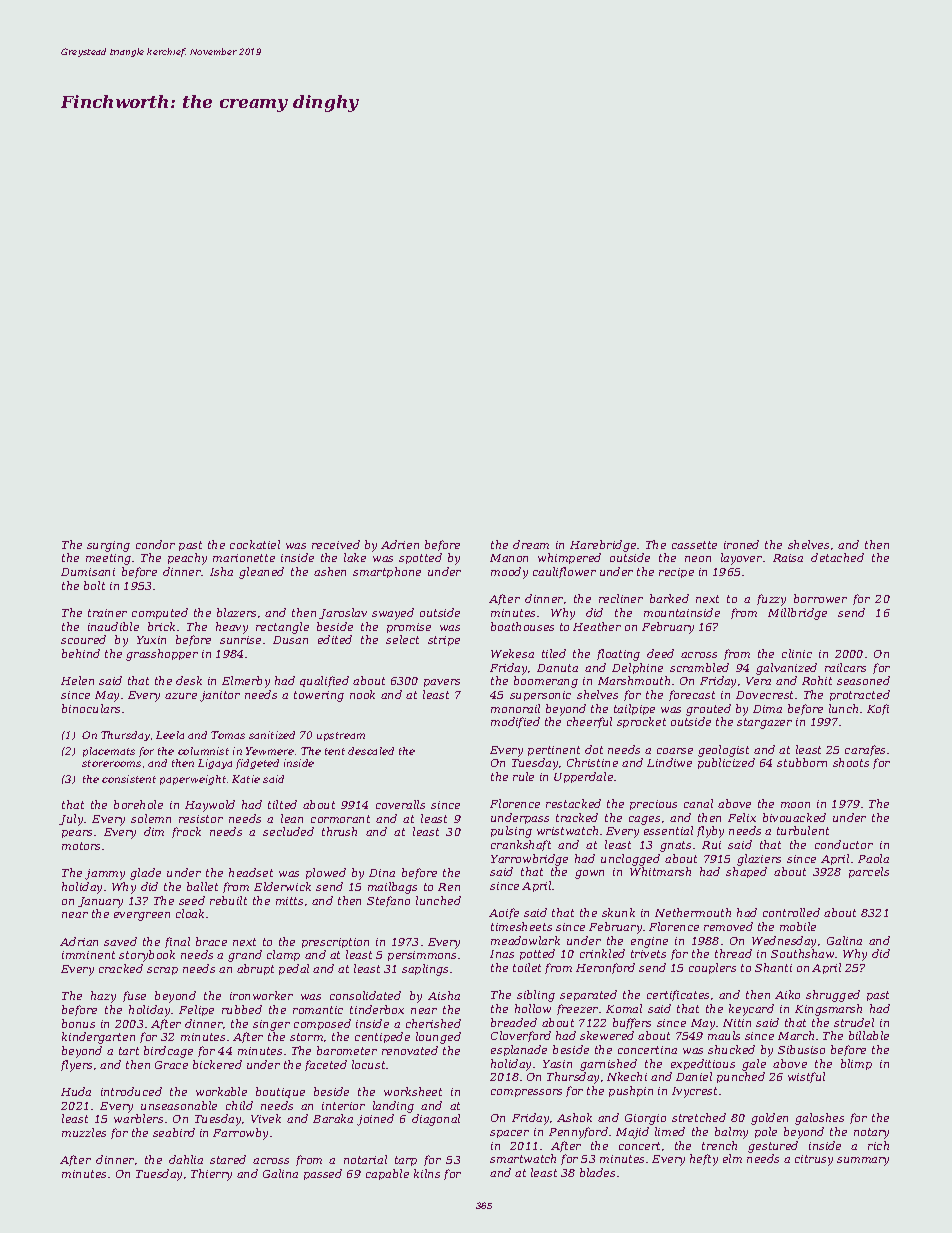  Describe the element at coordinates (795, 805) in the screenshot. I see `moon` at that location.
